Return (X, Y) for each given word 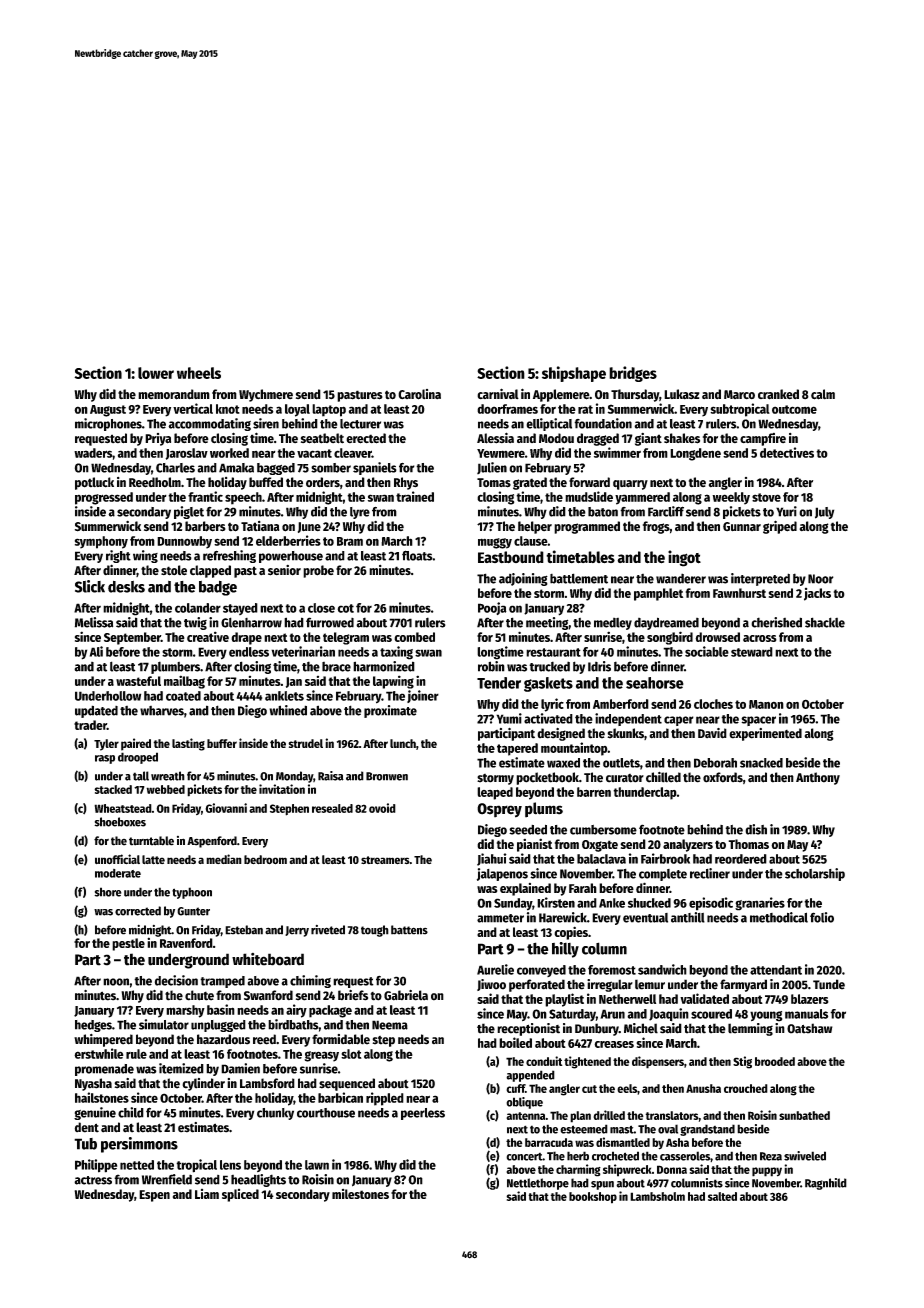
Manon (766, 704)
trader (90, 725)
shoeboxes (120, 822)
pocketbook (547, 778)
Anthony (818, 778)
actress (93, 1180)
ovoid (382, 808)
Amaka (236, 468)
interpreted (760, 579)
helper (535, 527)
